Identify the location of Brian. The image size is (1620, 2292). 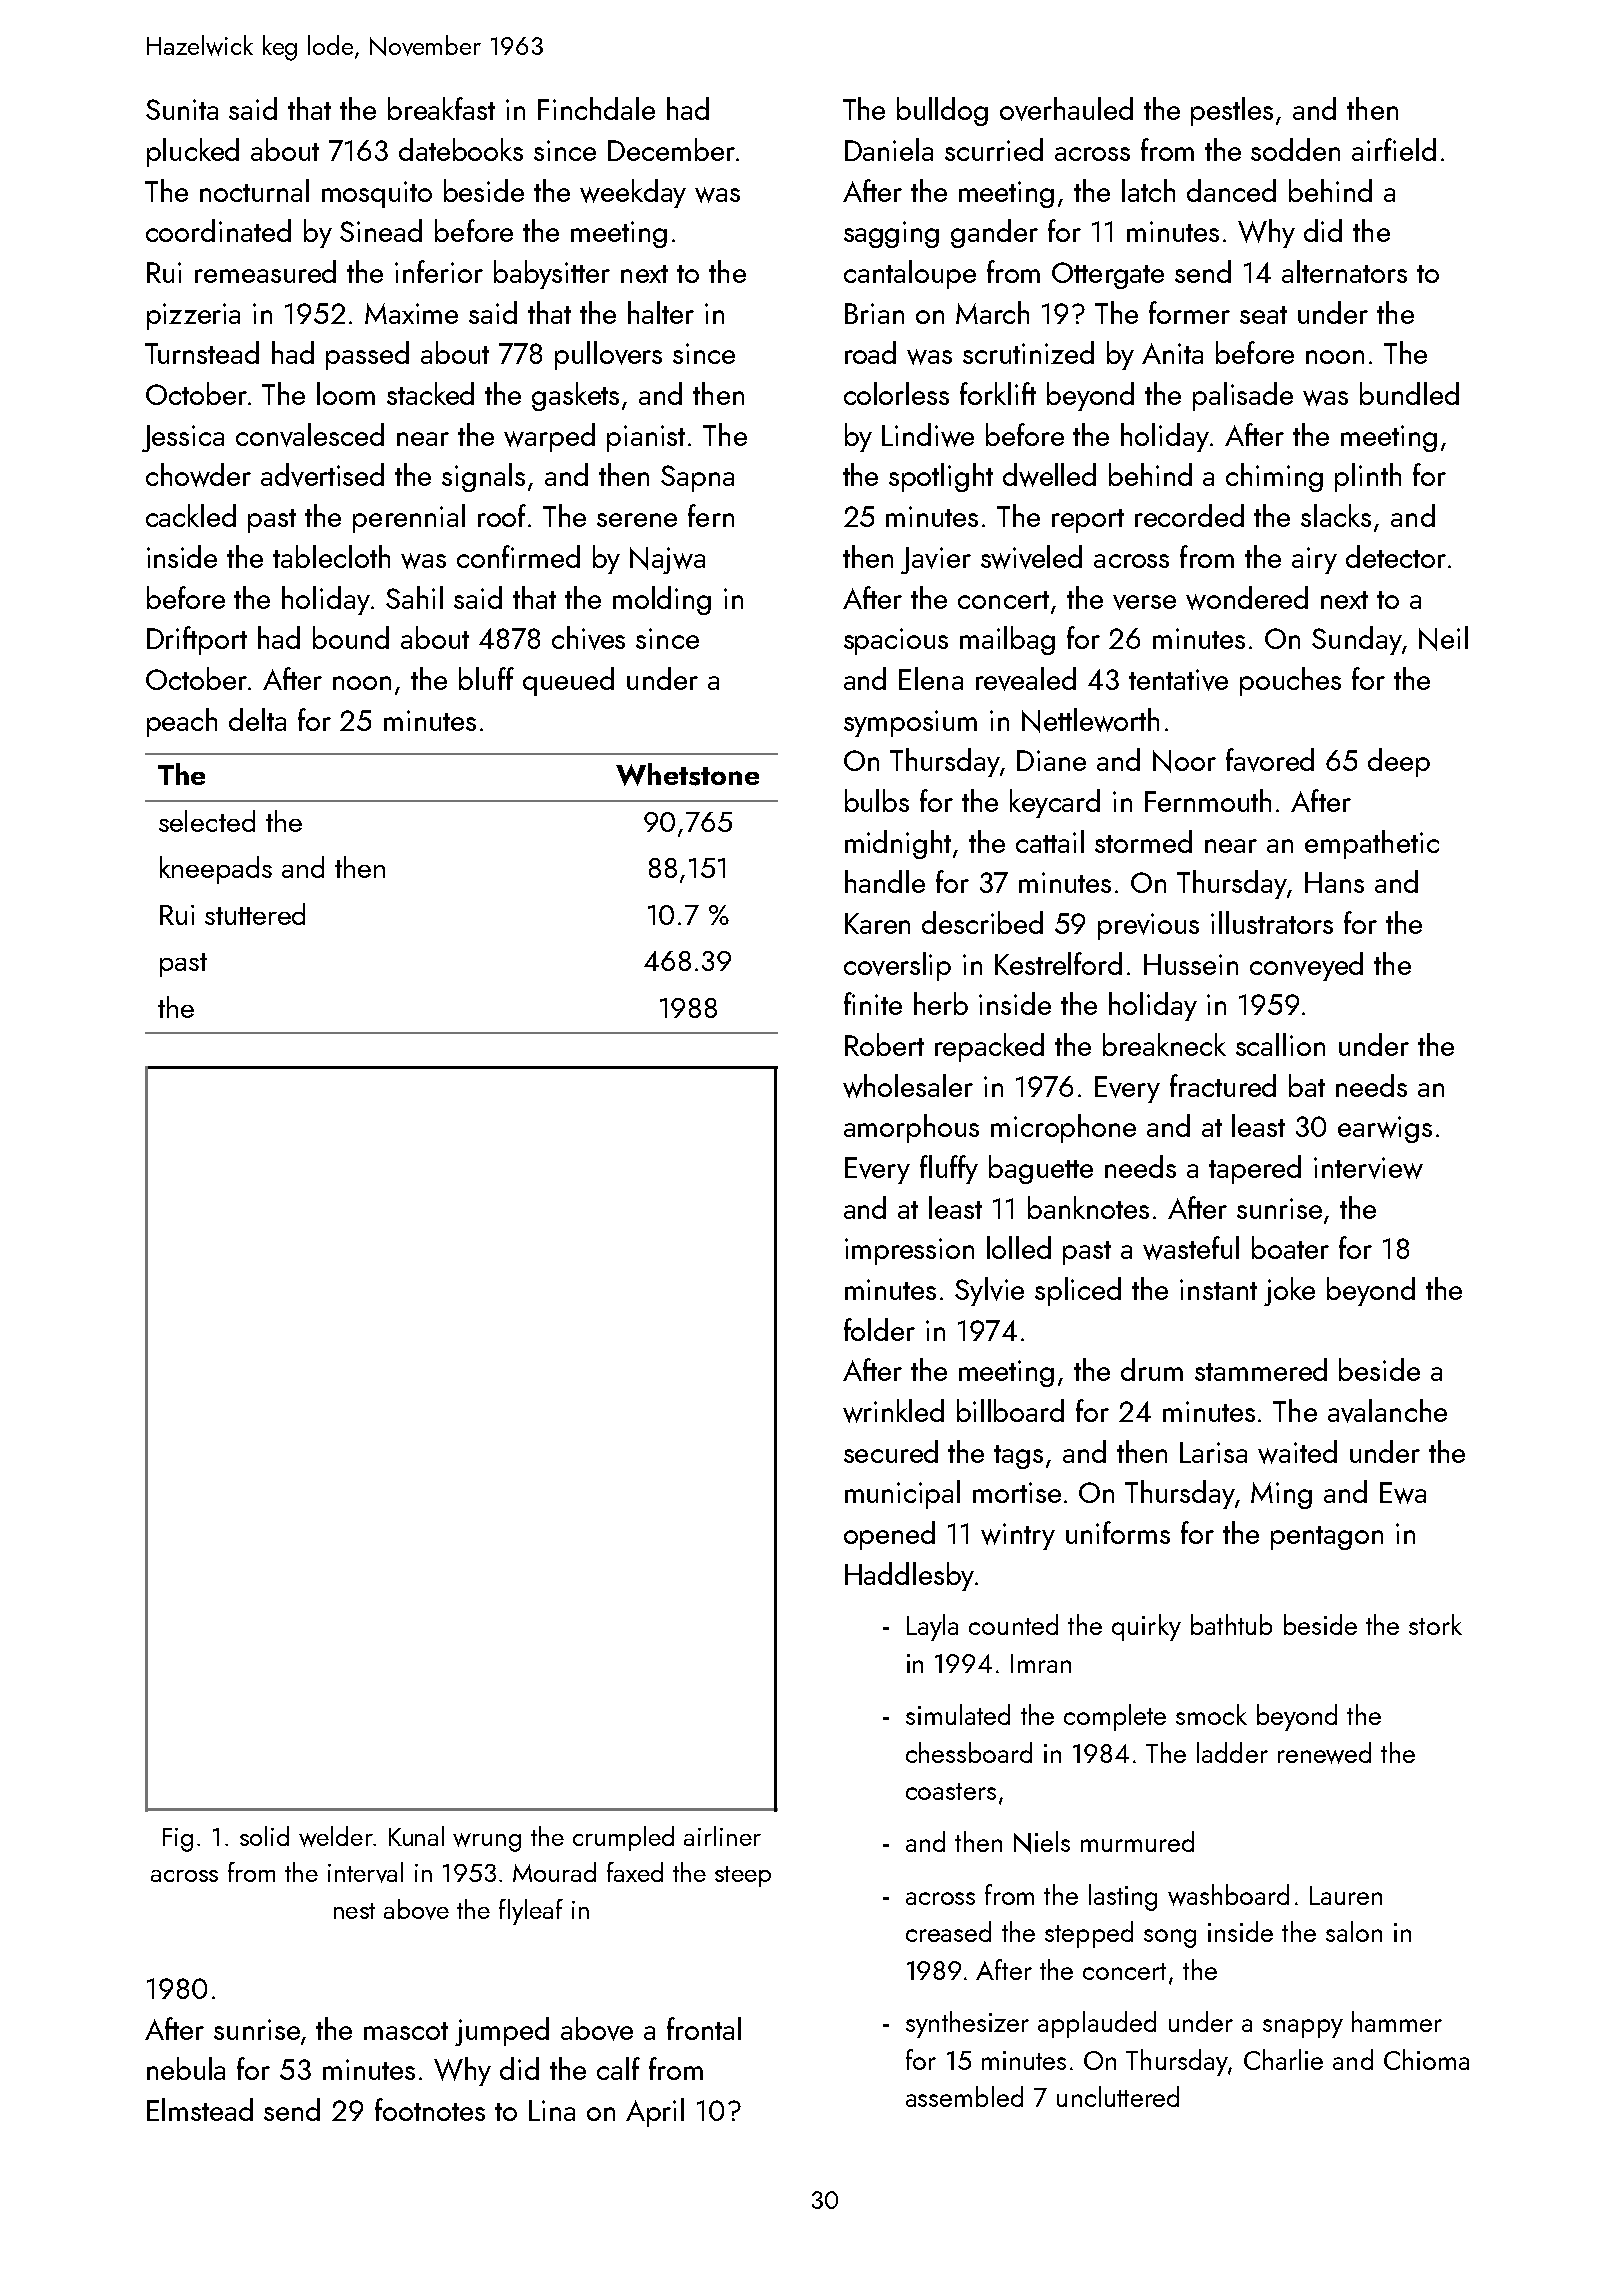
(874, 313).
